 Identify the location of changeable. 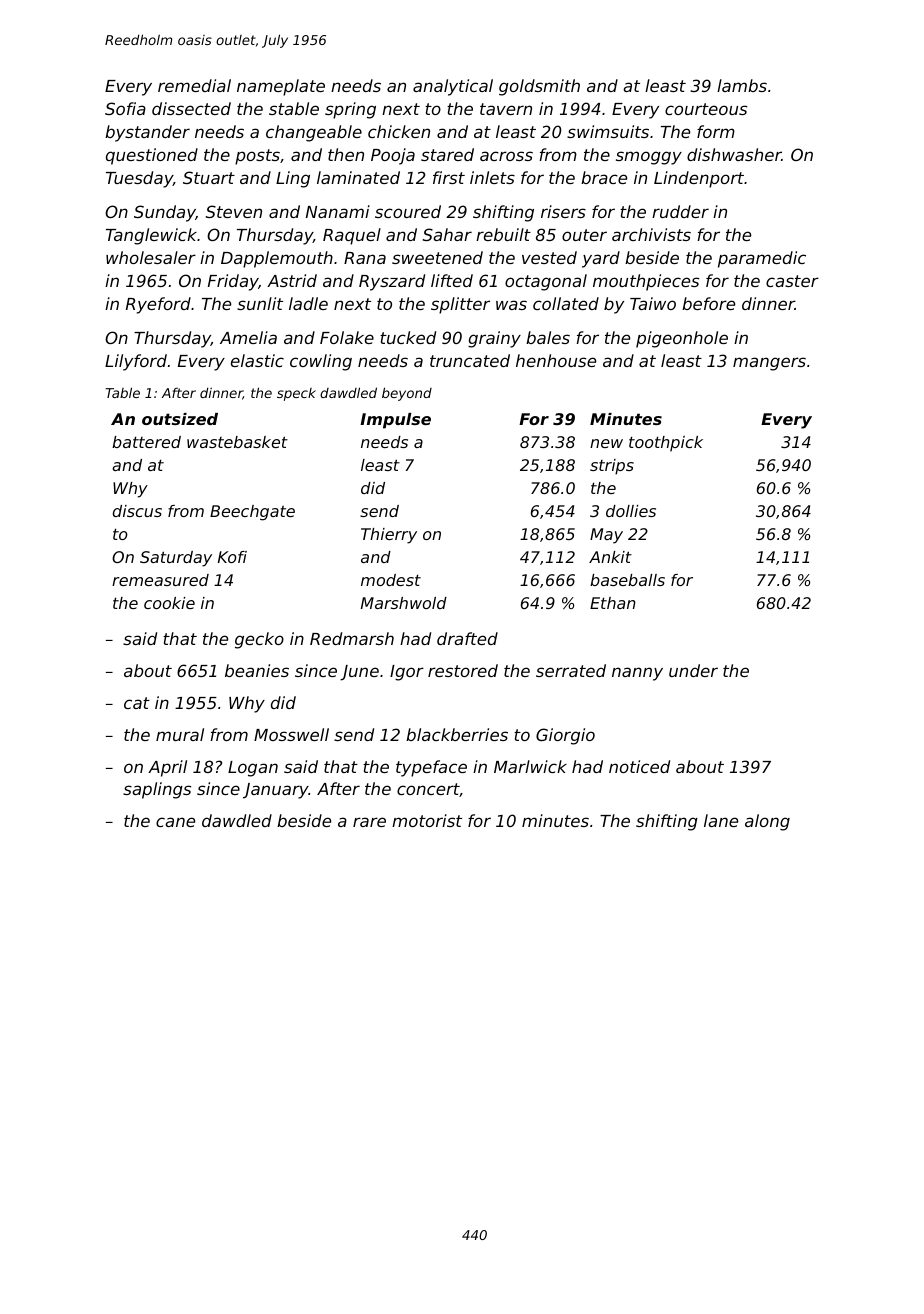
(314, 133).
